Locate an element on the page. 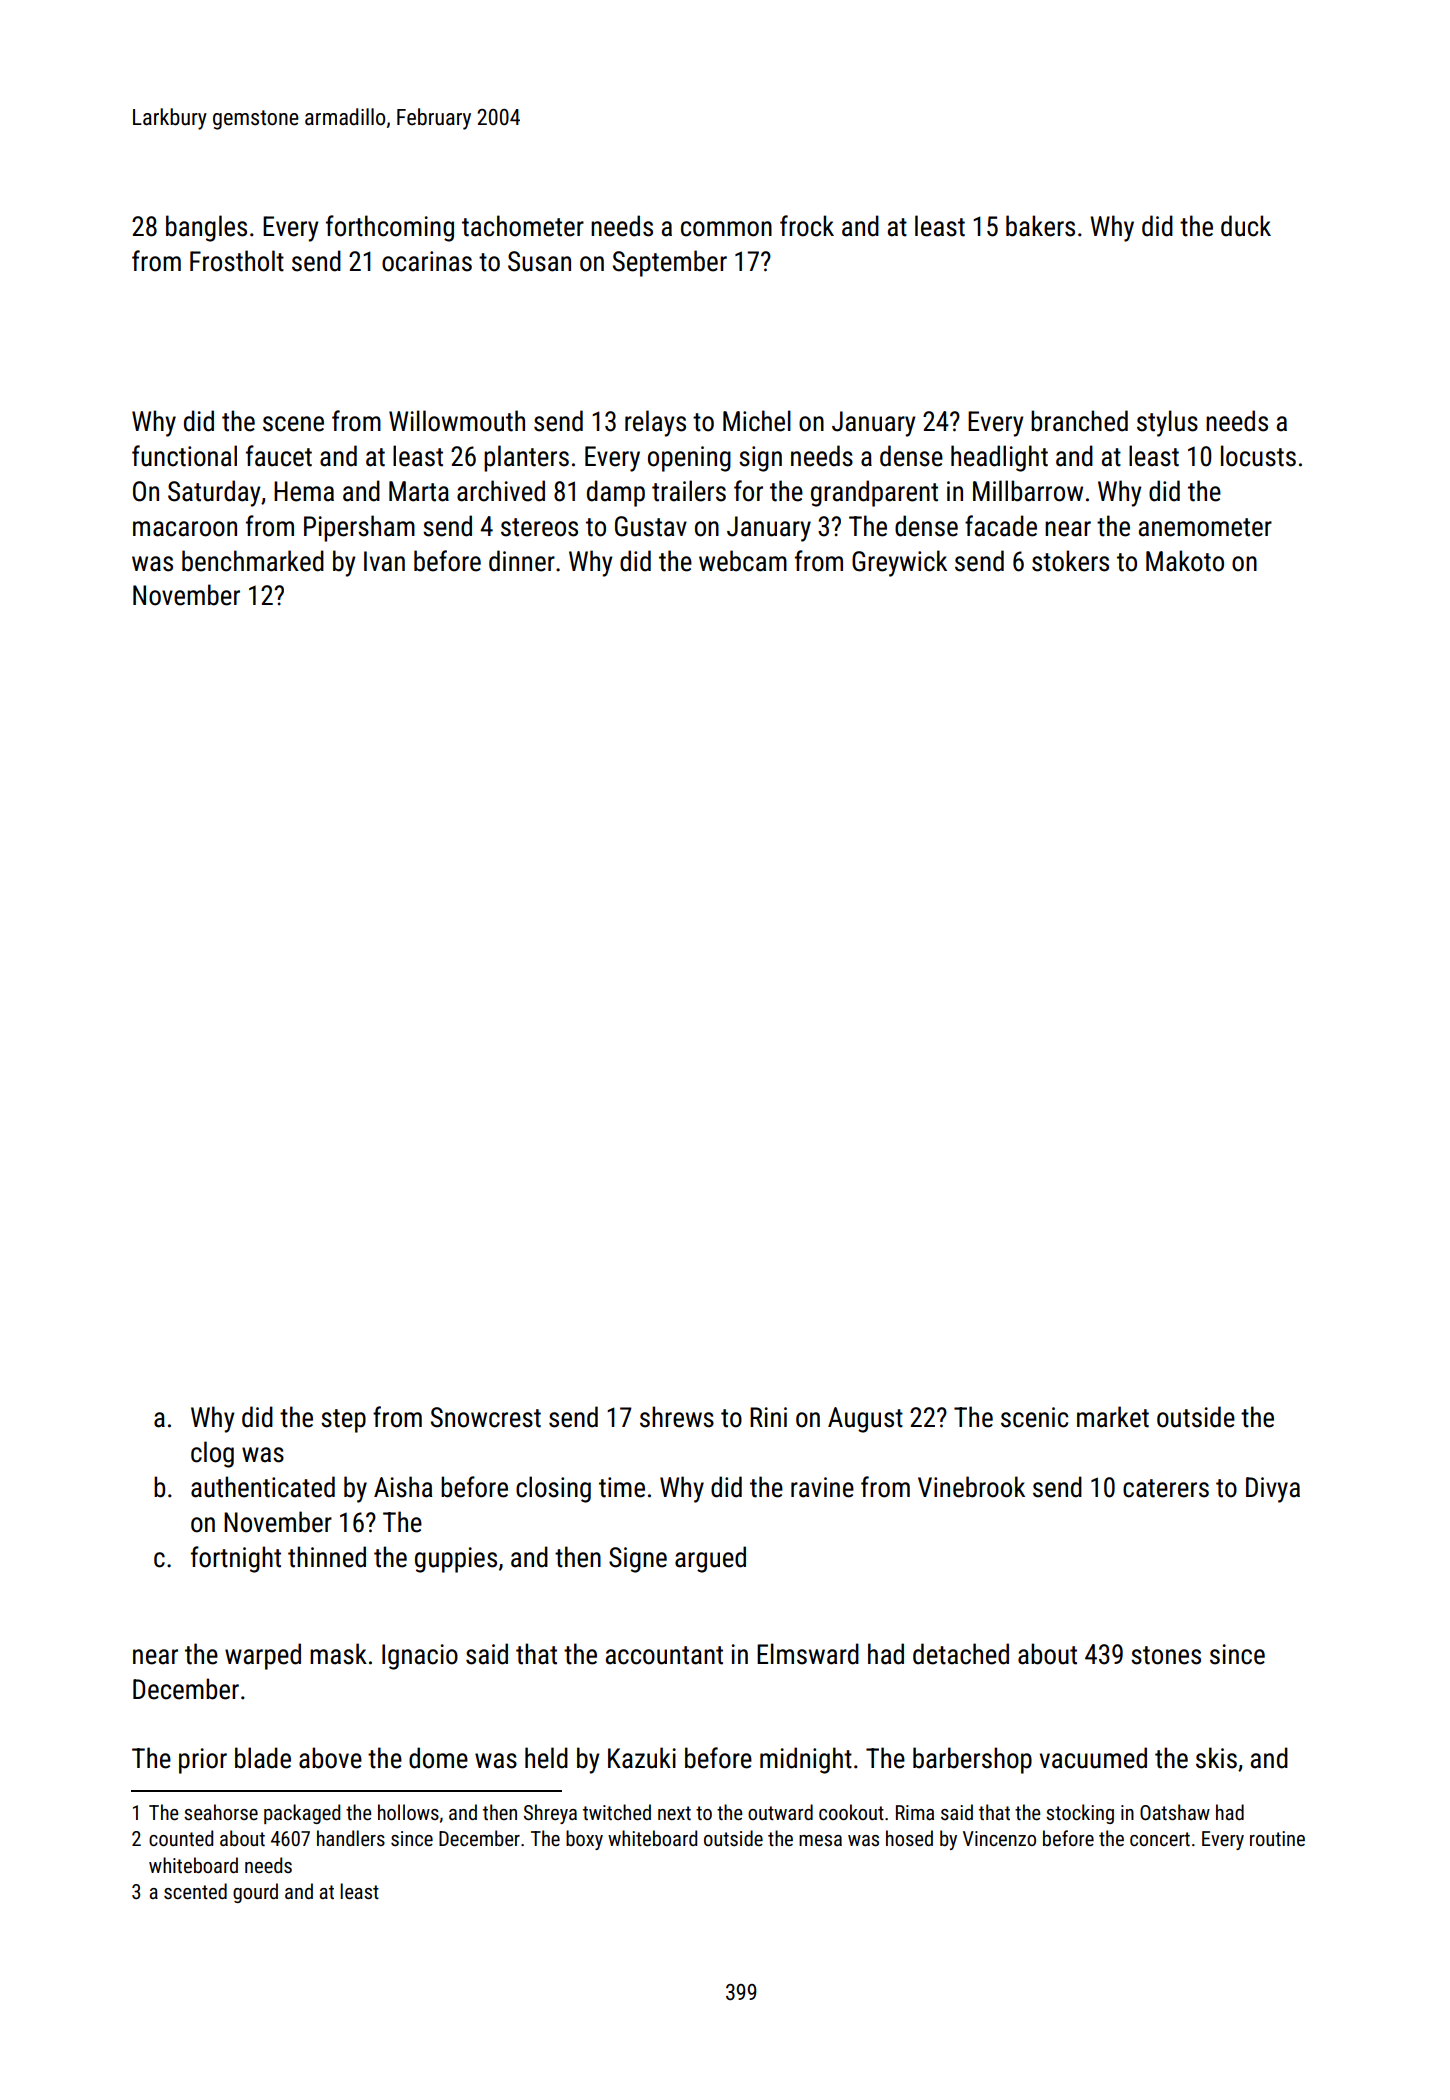  mesa is located at coordinates (820, 1840).
